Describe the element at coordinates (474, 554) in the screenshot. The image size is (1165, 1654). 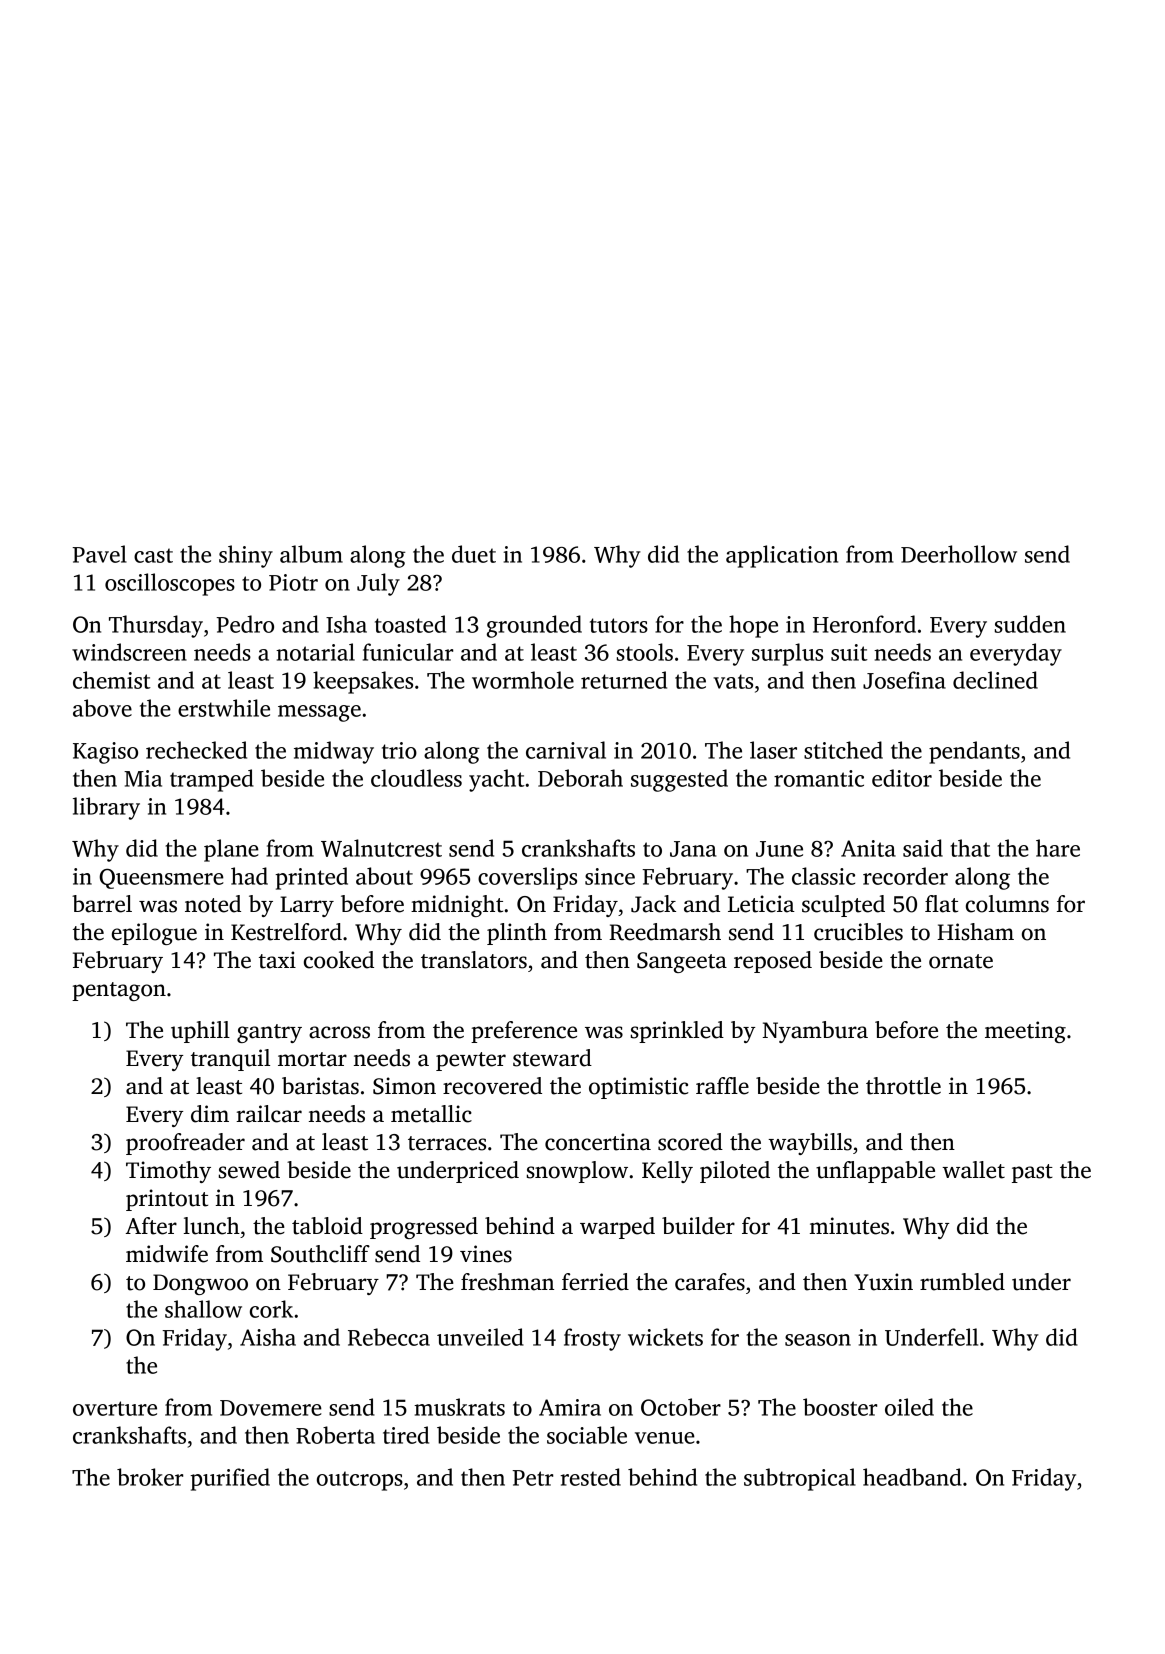
I see `duet` at that location.
